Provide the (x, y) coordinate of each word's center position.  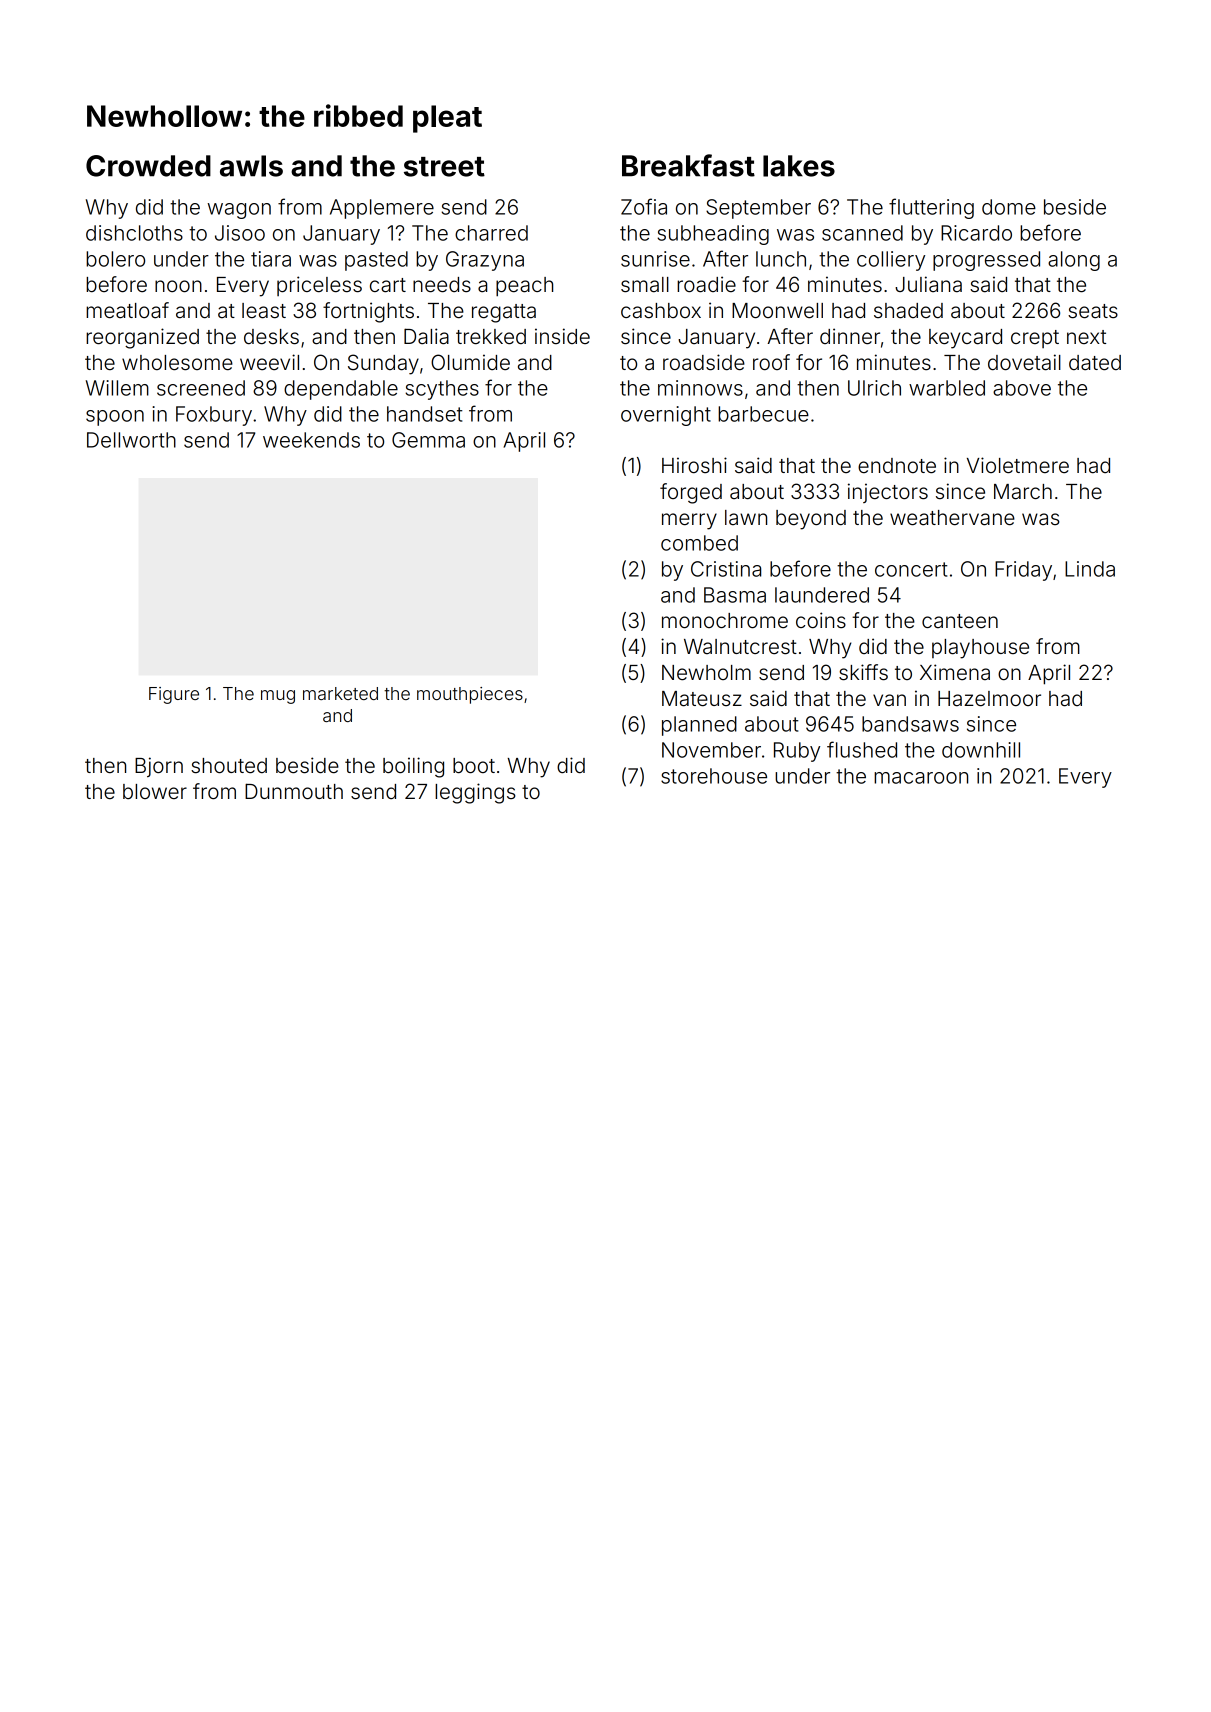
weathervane (952, 518)
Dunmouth (294, 791)
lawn (746, 517)
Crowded (148, 166)
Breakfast (688, 165)
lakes (799, 166)
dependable (341, 390)
